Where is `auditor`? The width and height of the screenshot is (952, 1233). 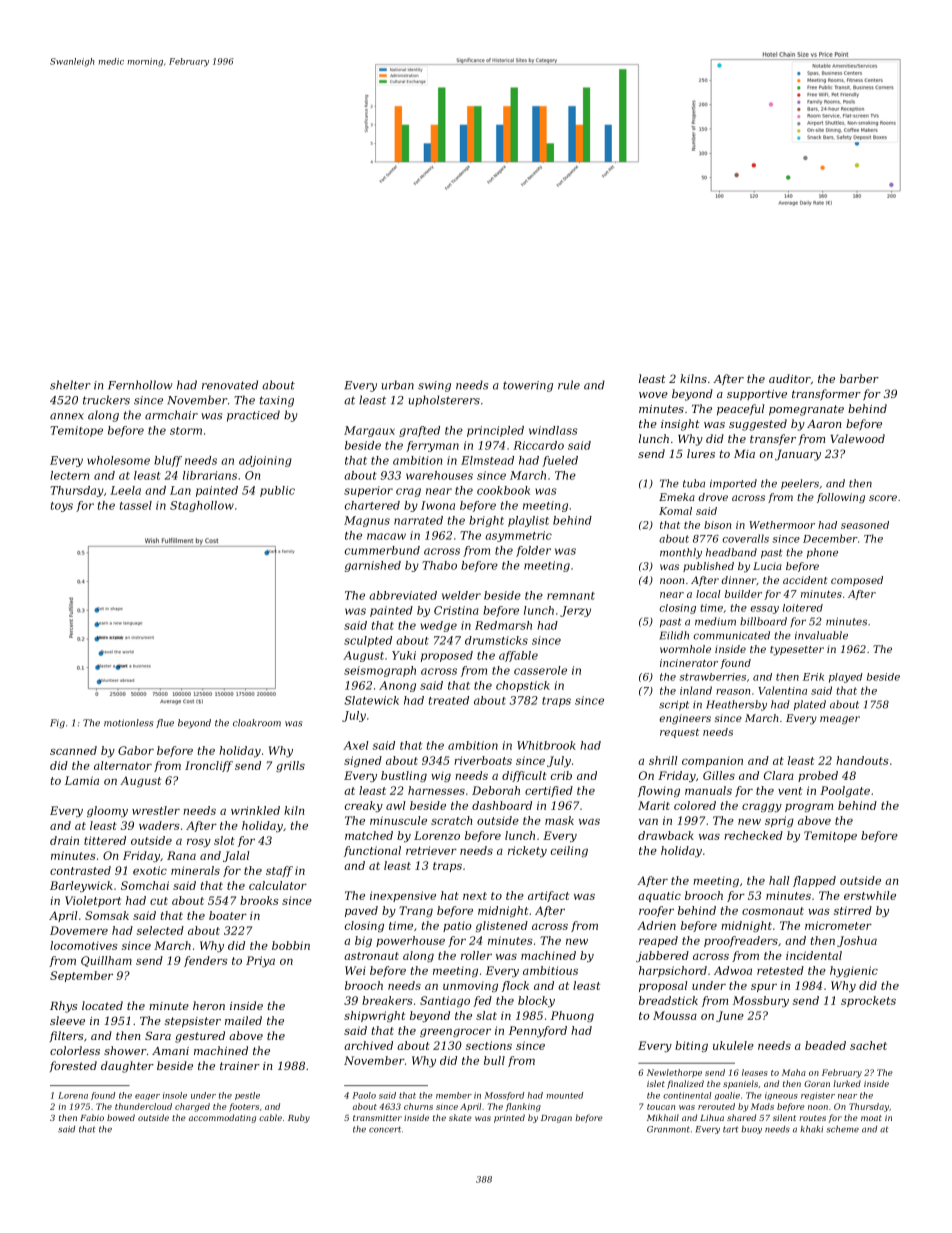 auditor is located at coordinates (790, 378).
